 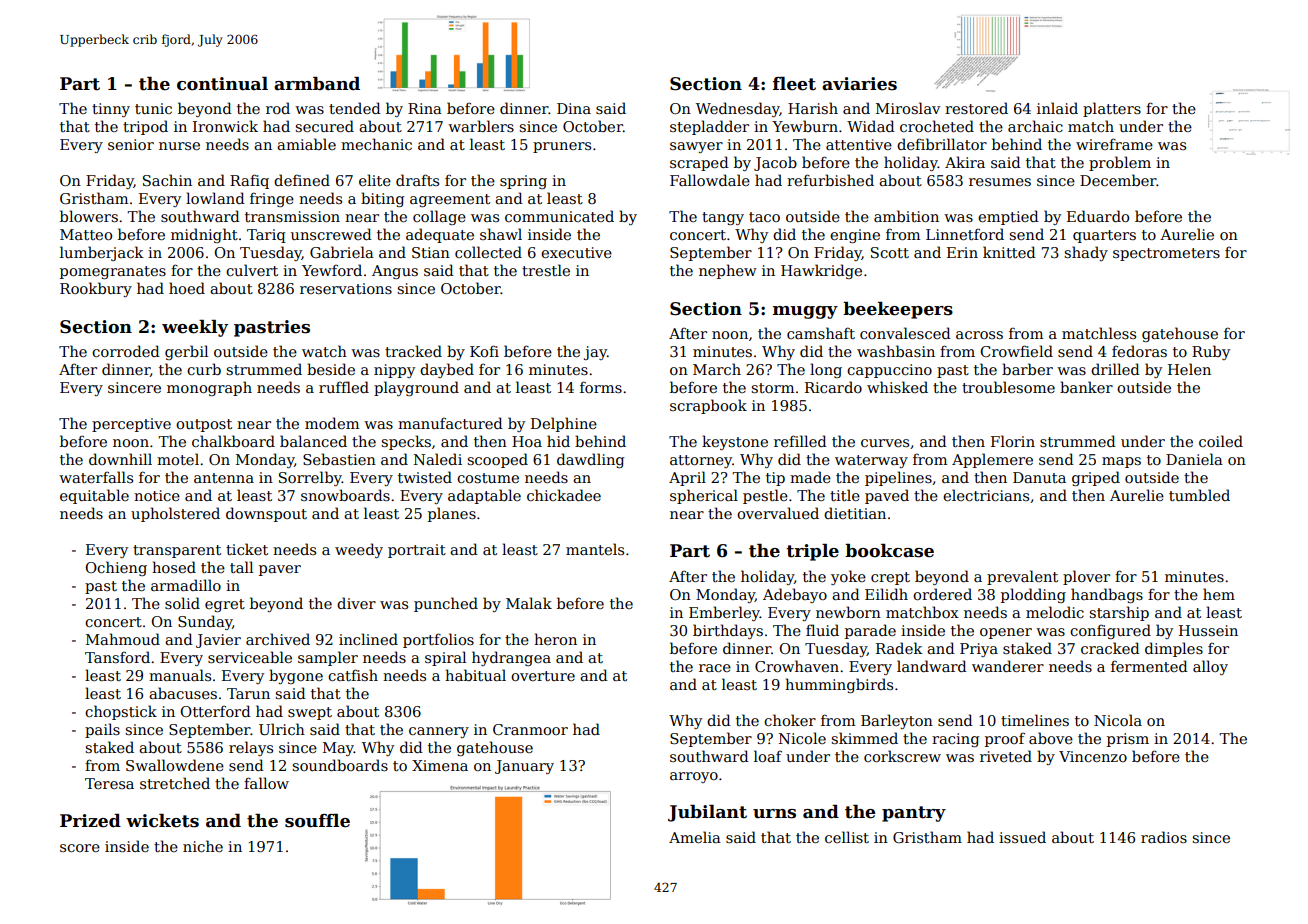 What do you see at coordinates (187, 288) in the screenshot?
I see `hoed` at bounding box center [187, 288].
